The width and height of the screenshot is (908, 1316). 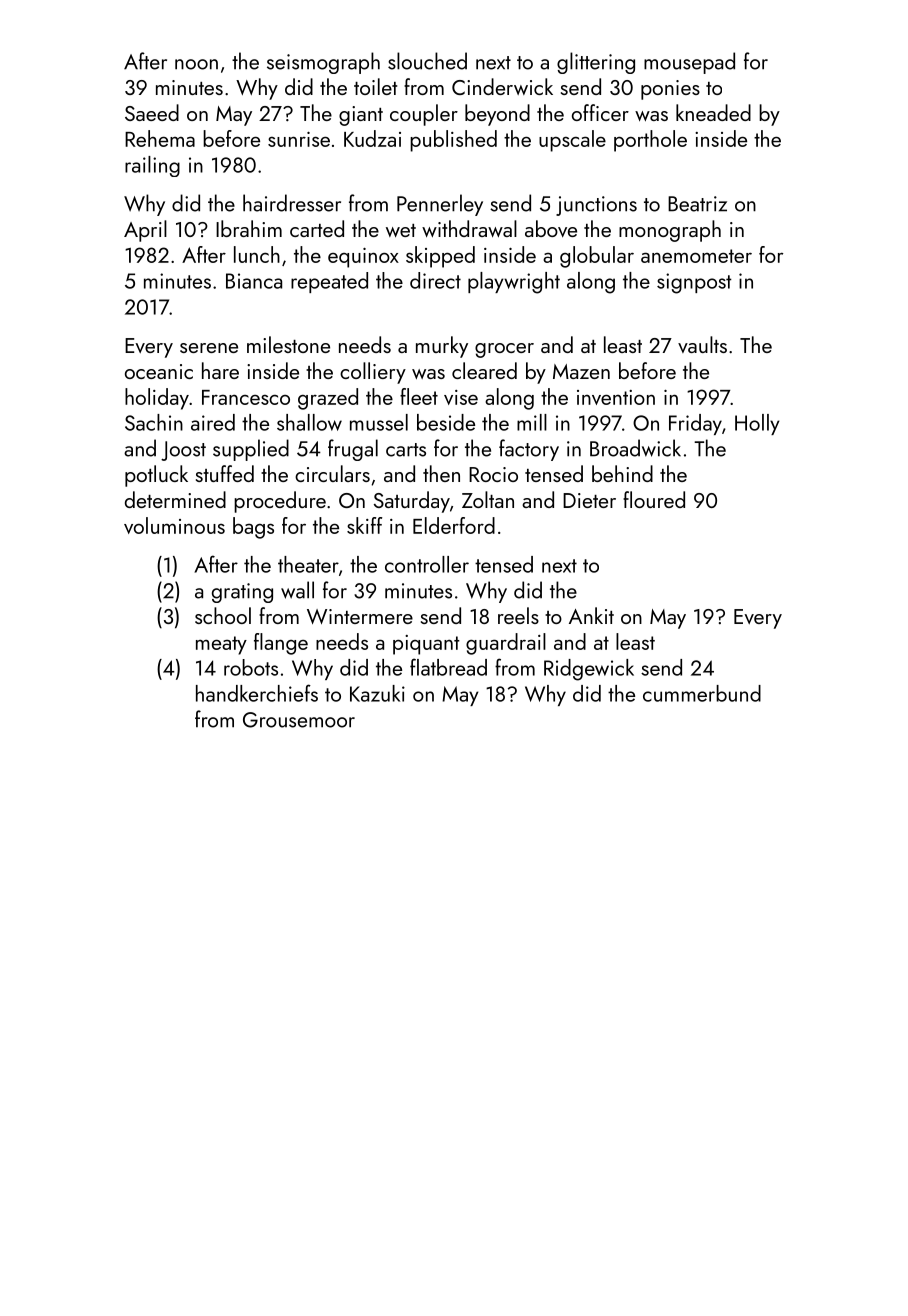 I want to click on Ankit, so click(x=591, y=615).
